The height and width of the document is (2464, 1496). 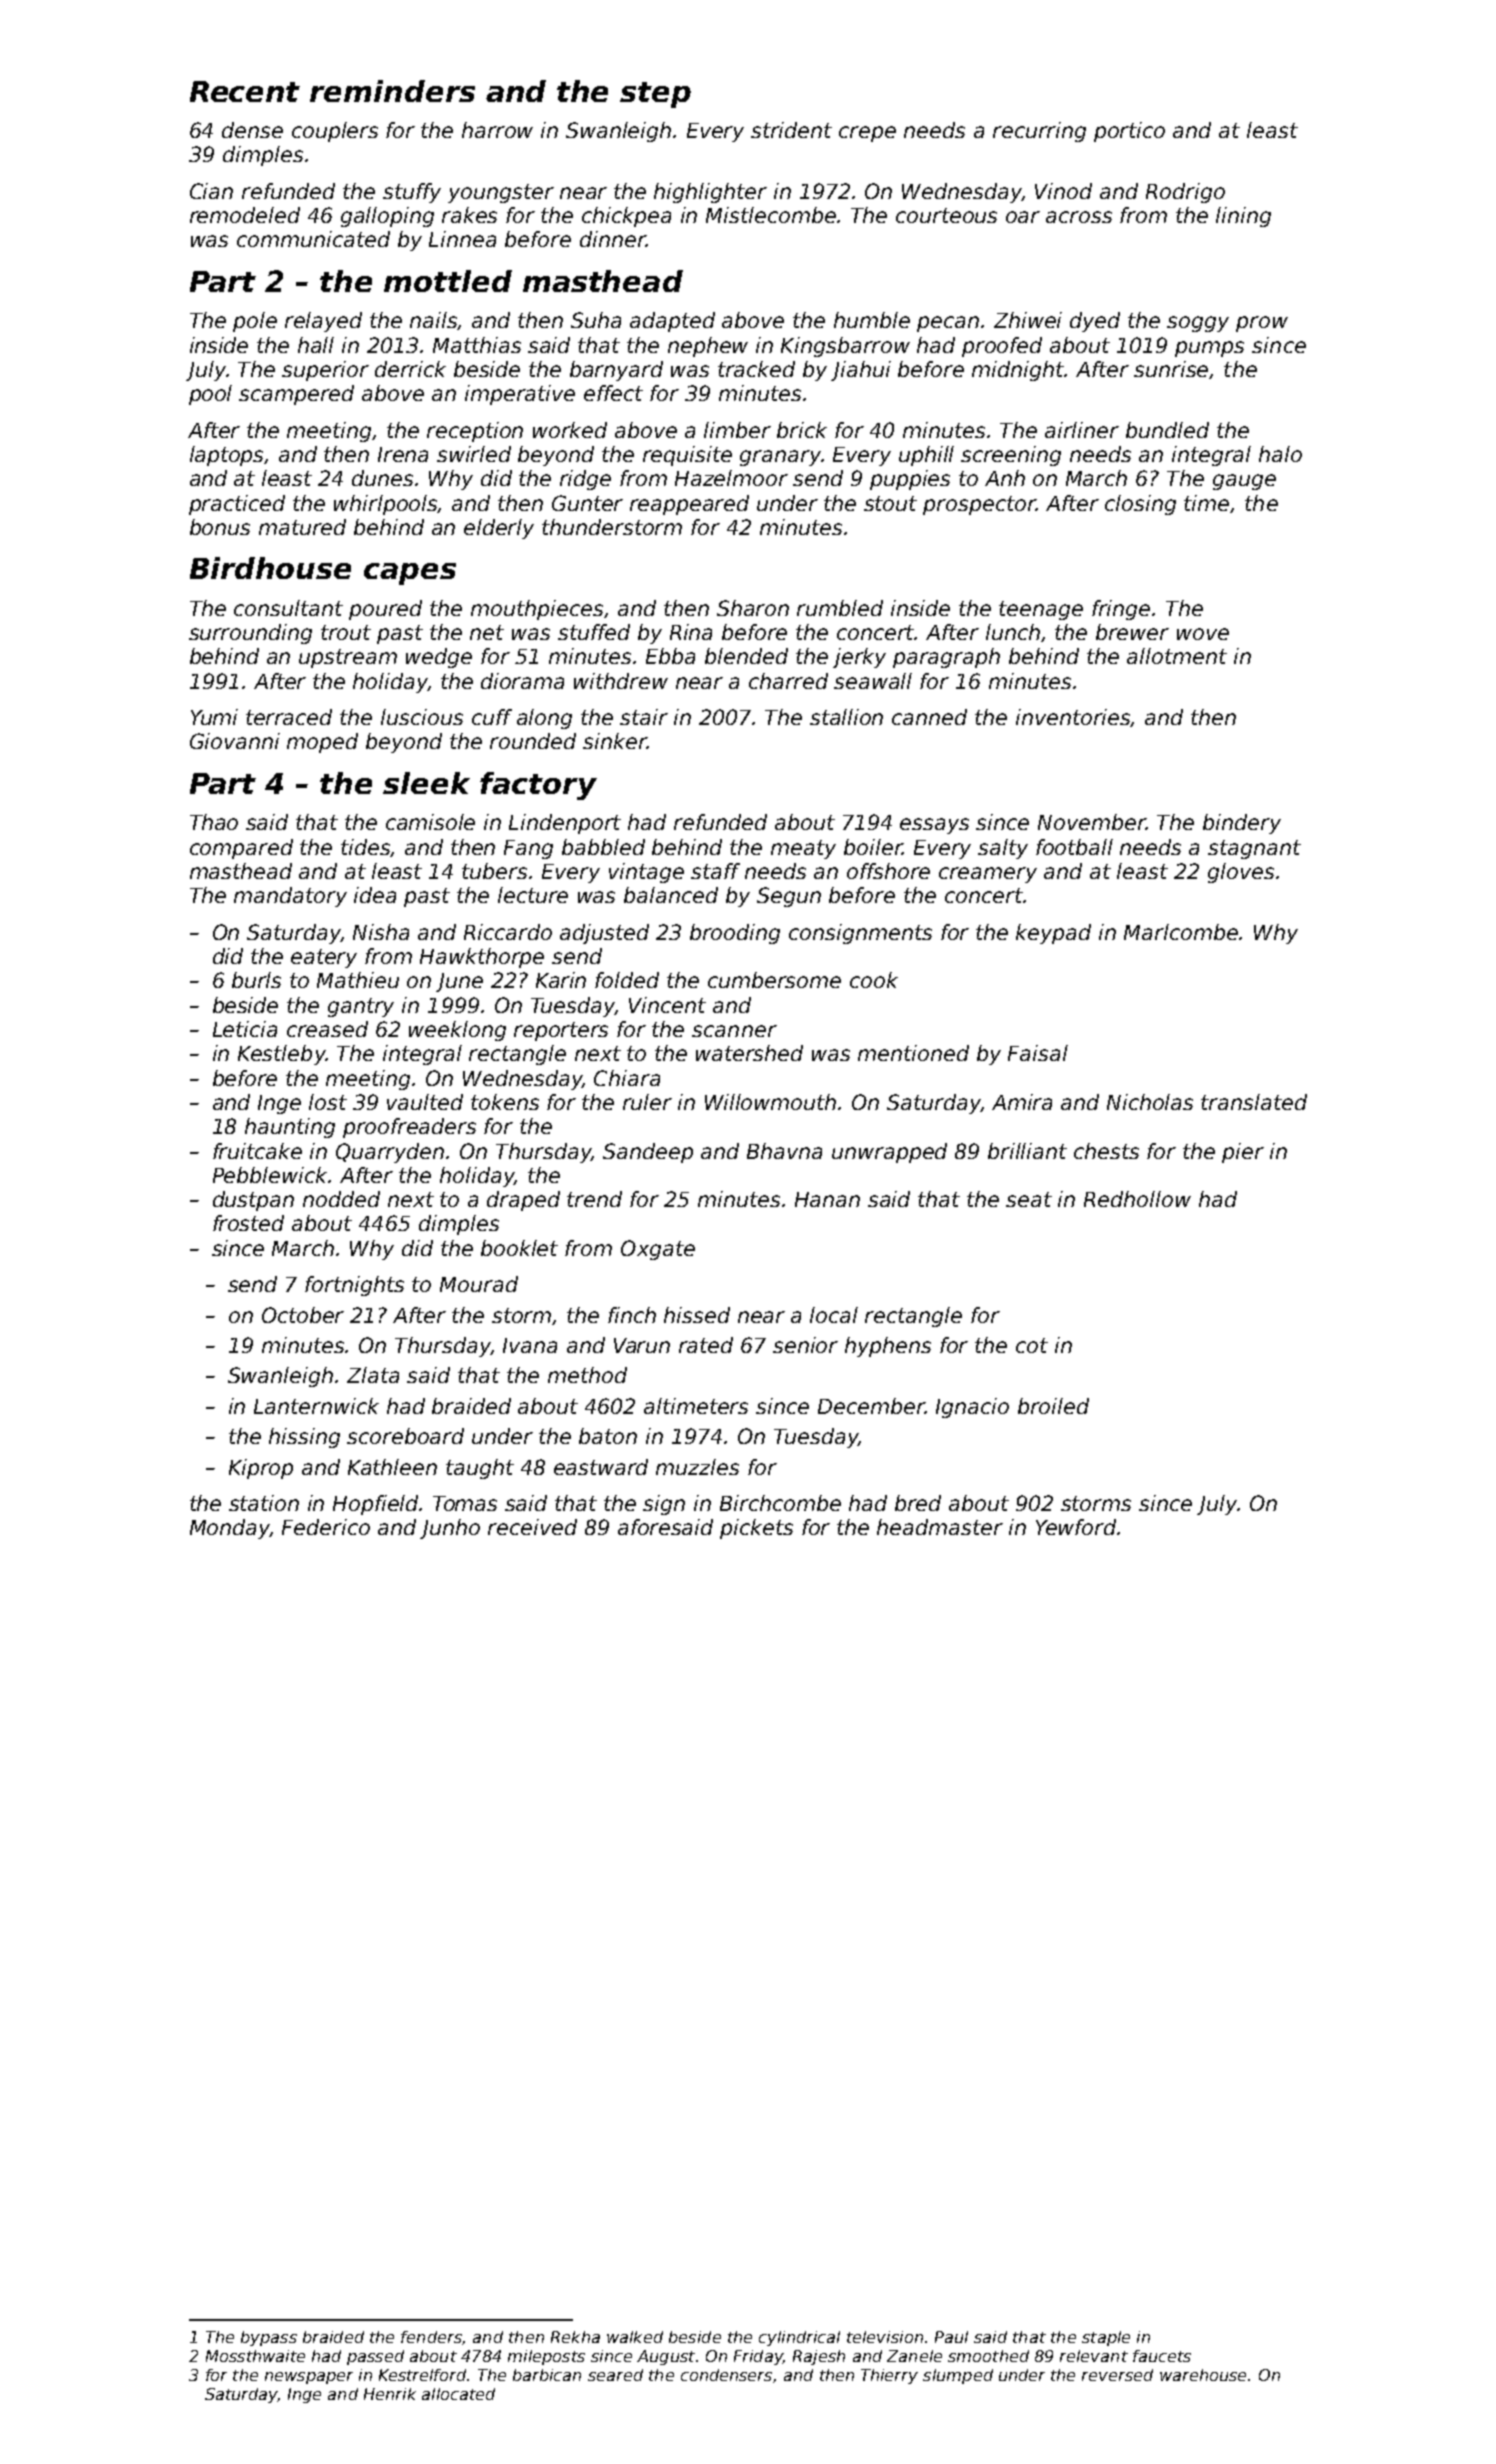 What do you see at coordinates (1254, 1102) in the document?
I see `translated` at bounding box center [1254, 1102].
